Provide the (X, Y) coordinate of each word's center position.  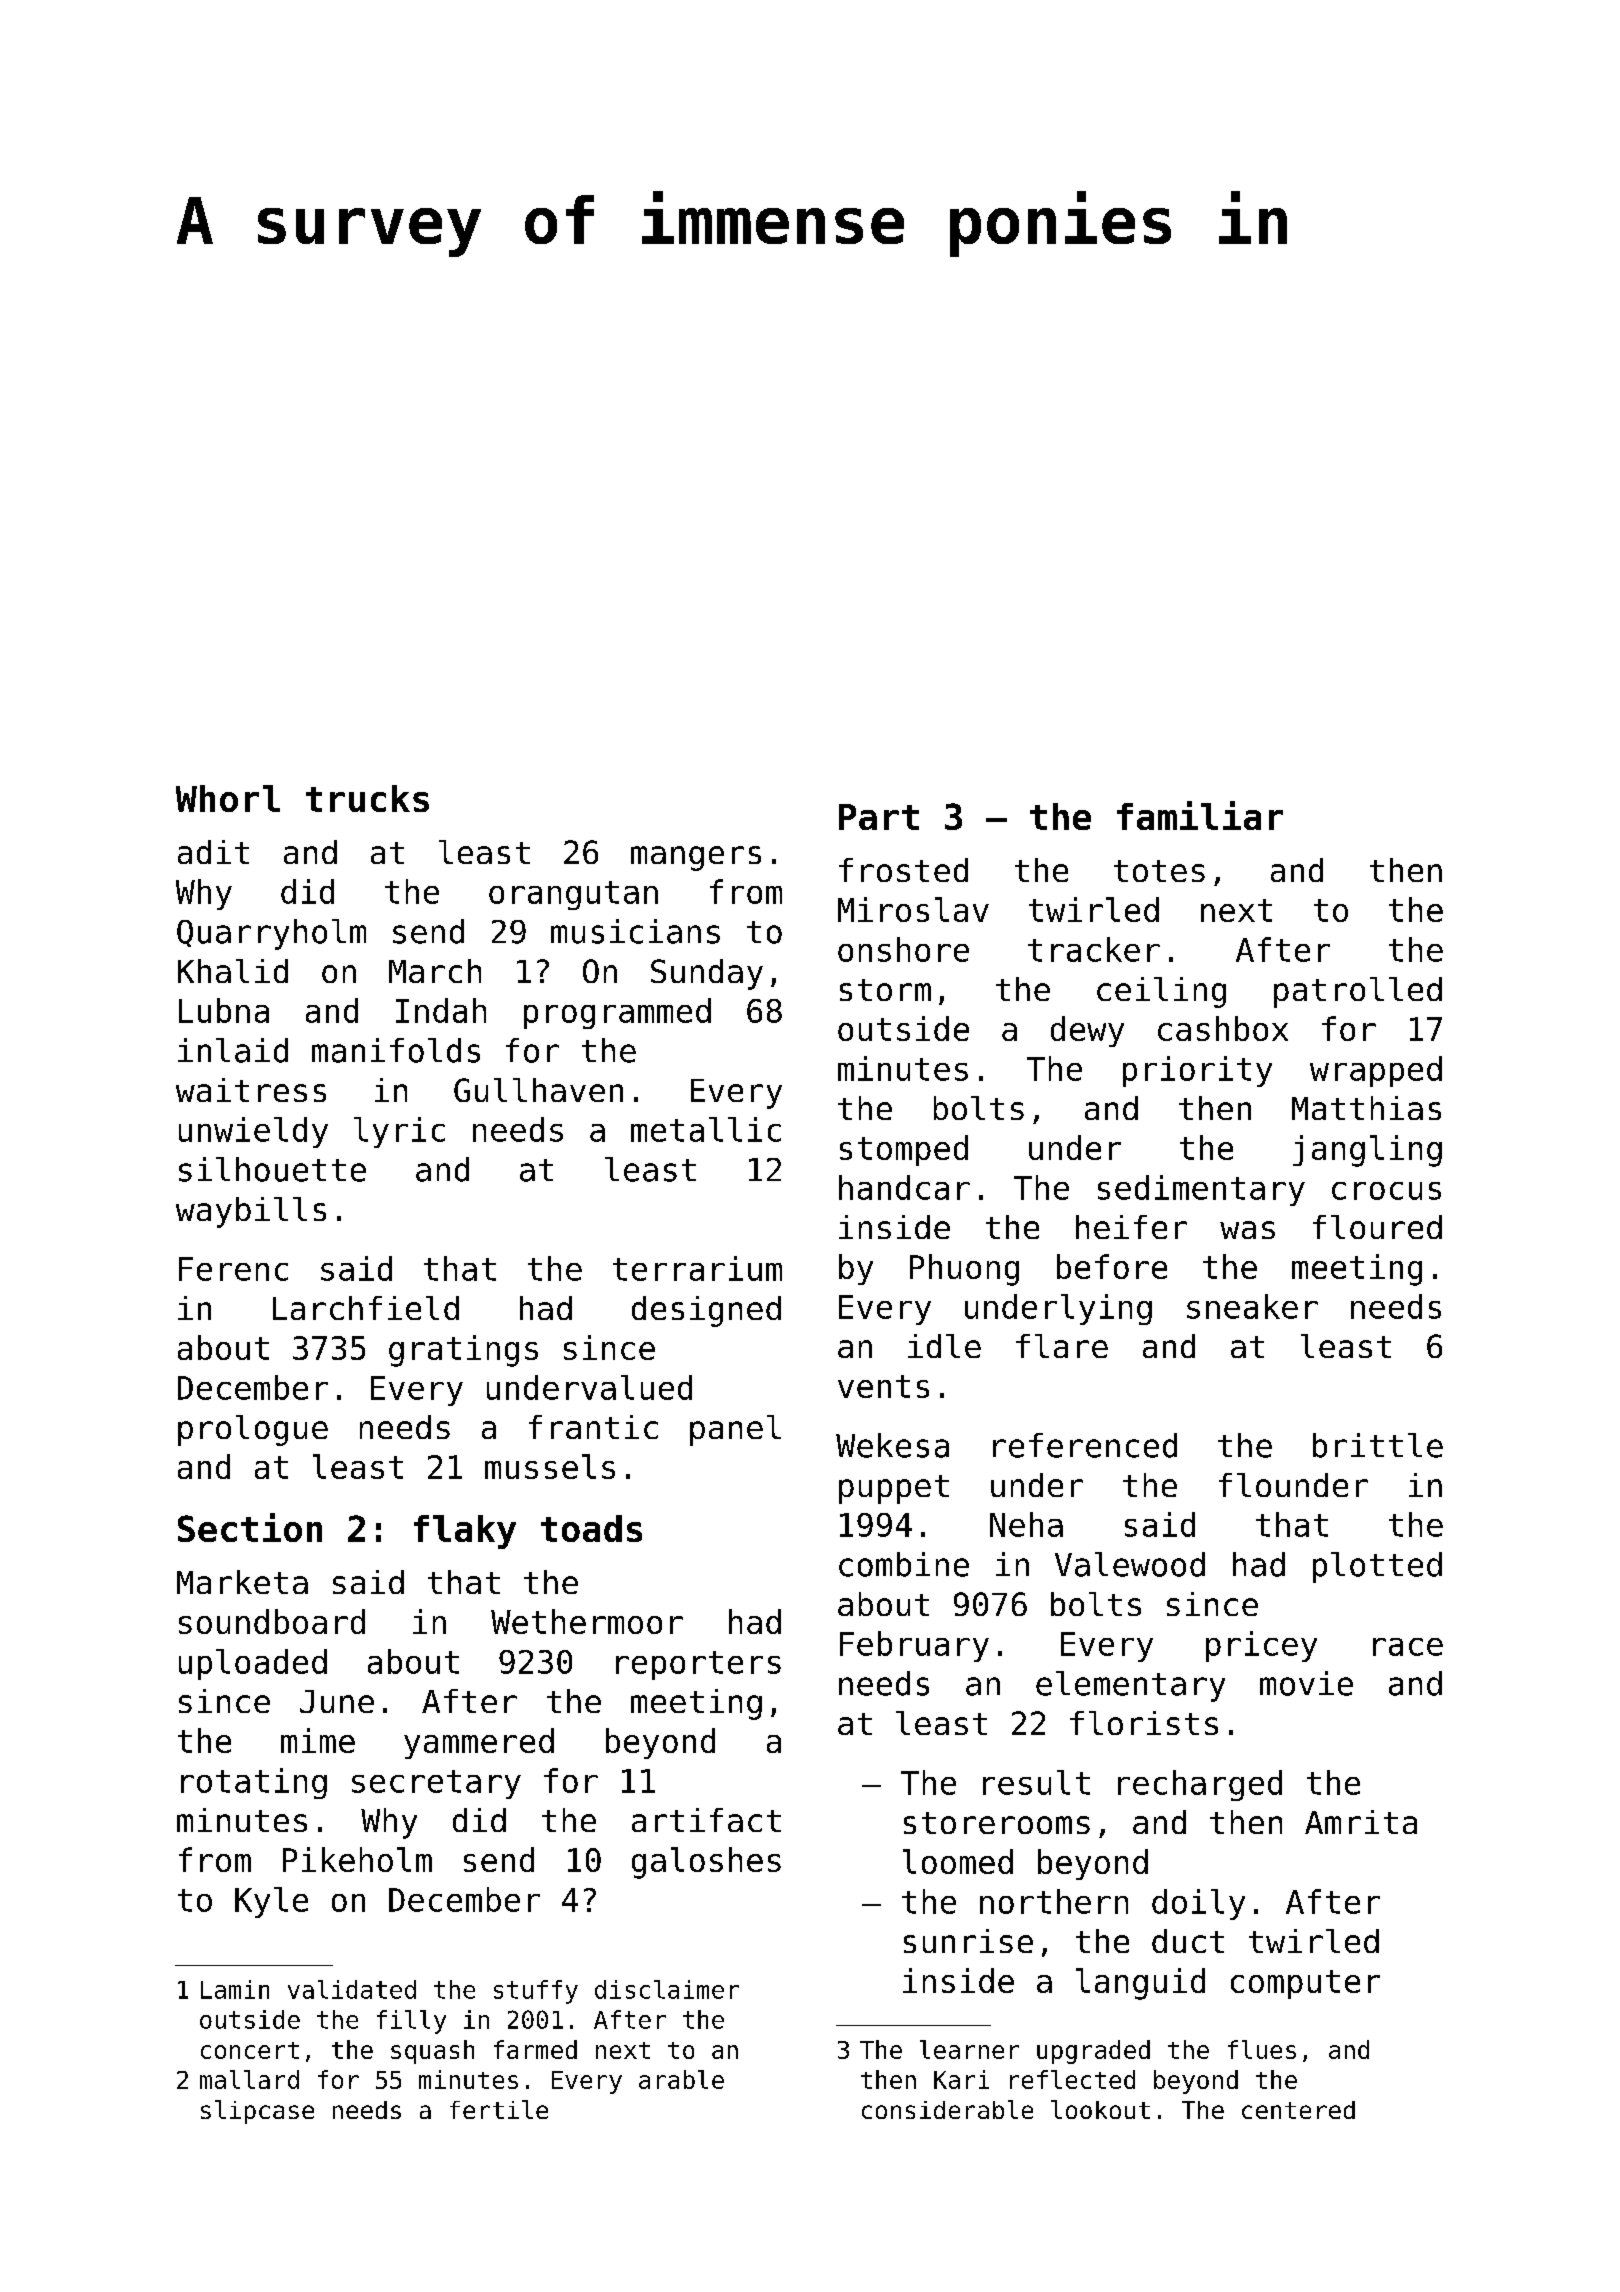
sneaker (1252, 1306)
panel (735, 1430)
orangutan (573, 895)
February (914, 1646)
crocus (1386, 1191)
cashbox (1223, 1028)
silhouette (272, 1169)
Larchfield (366, 1308)
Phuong (964, 1270)
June (337, 1701)
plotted (1377, 1567)
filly (411, 2022)
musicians (635, 931)
